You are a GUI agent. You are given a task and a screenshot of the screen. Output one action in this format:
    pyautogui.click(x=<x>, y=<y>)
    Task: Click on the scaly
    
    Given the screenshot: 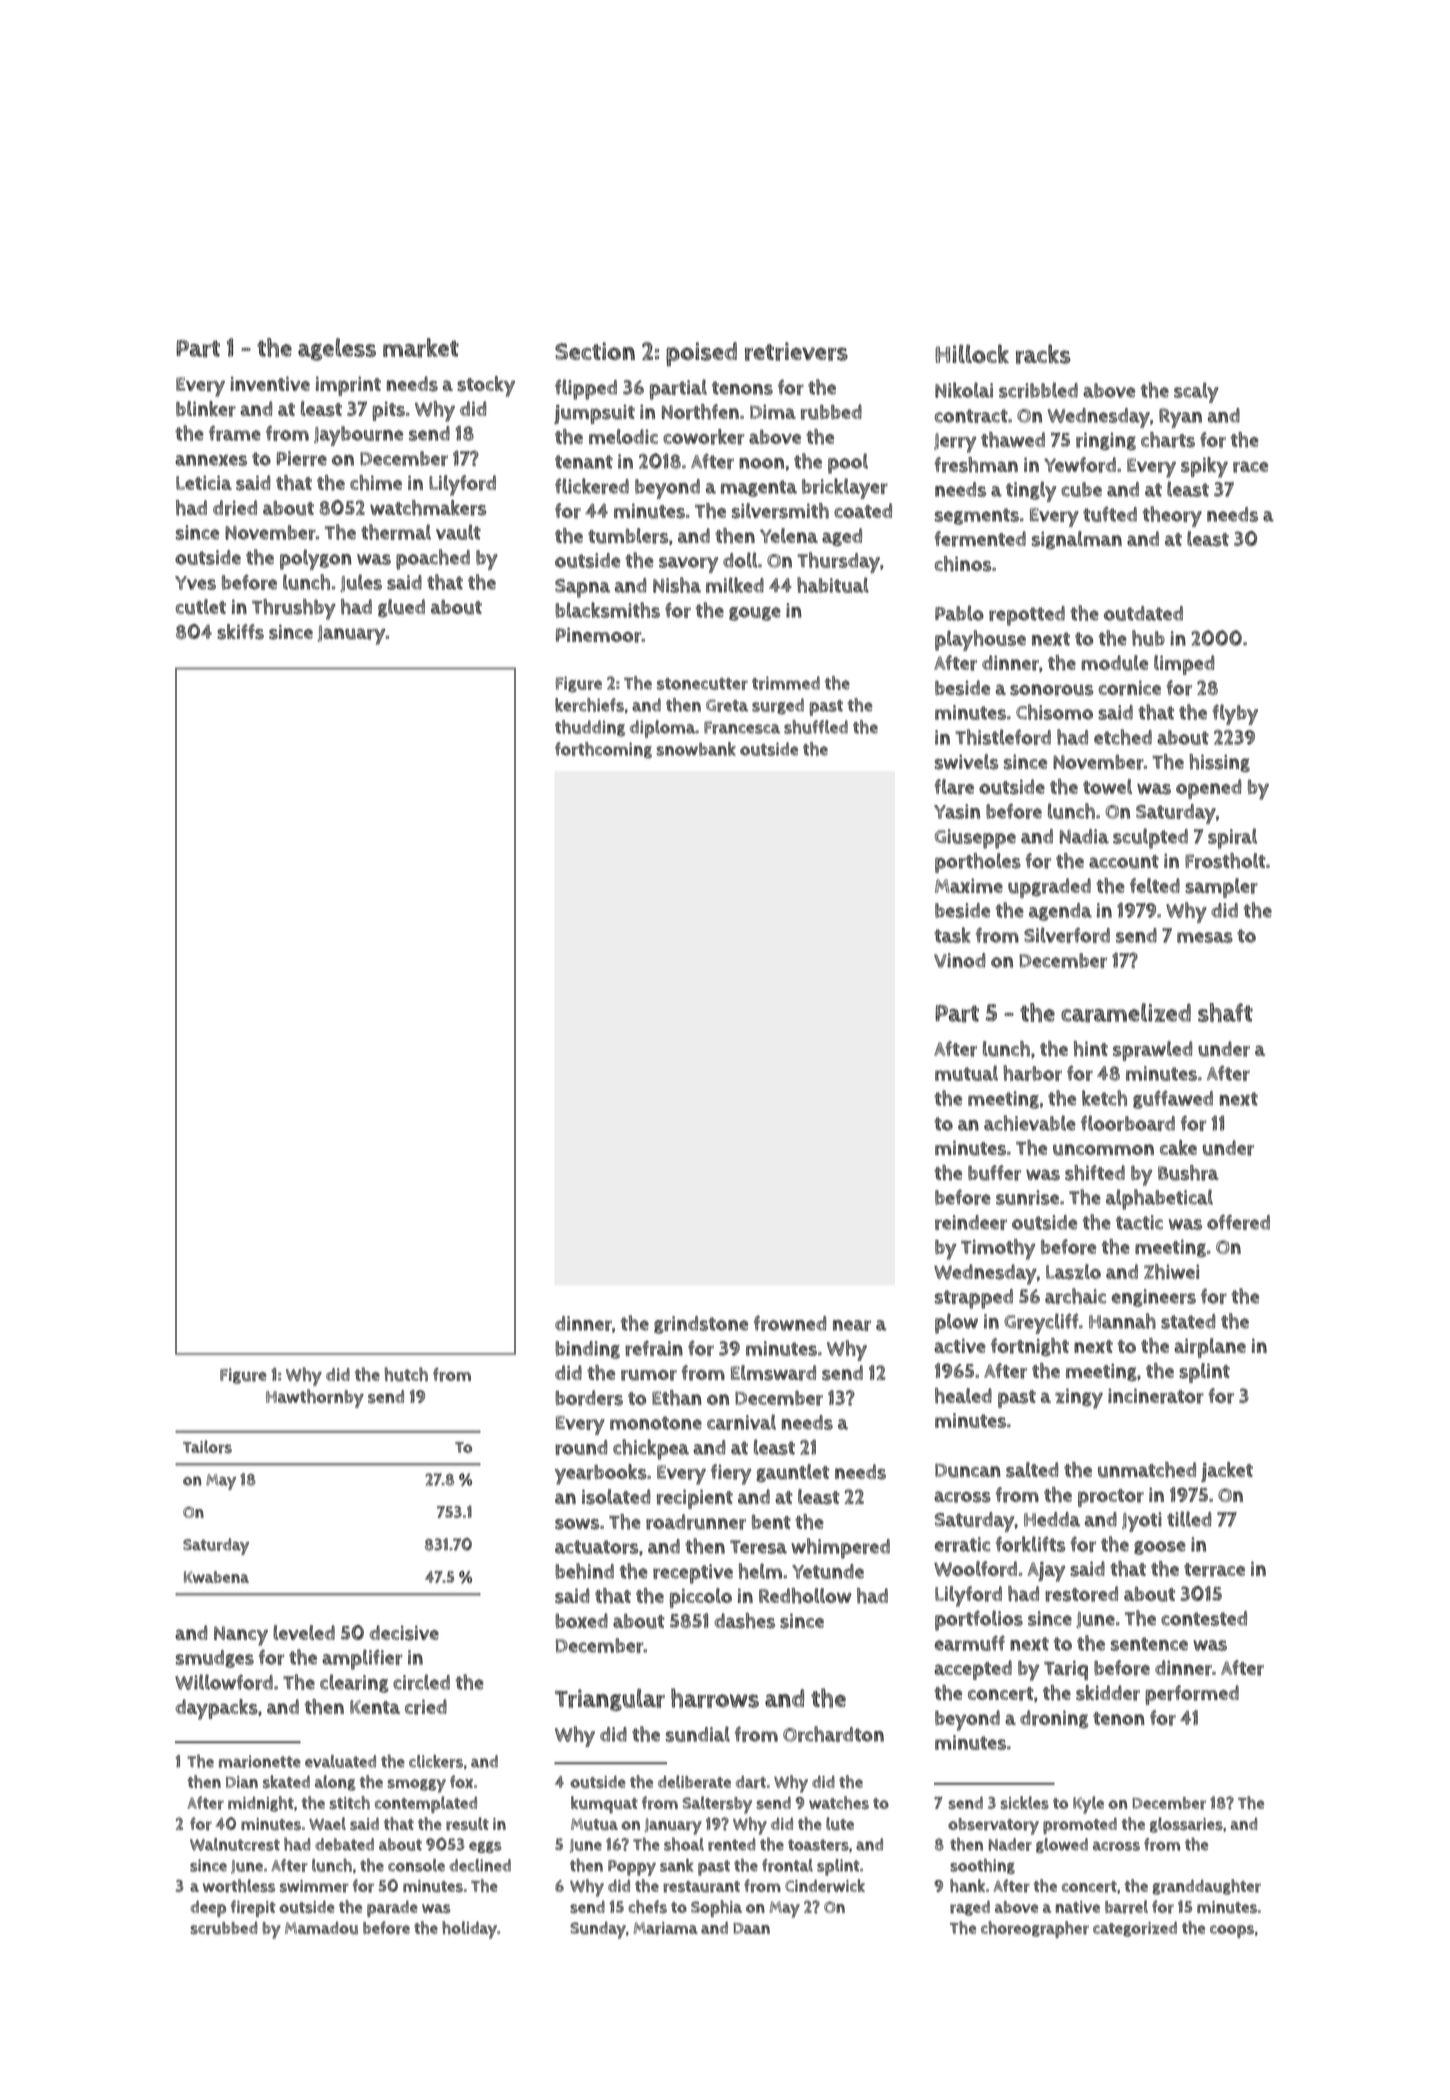 What is the action you would take?
    pyautogui.click(x=1196, y=392)
